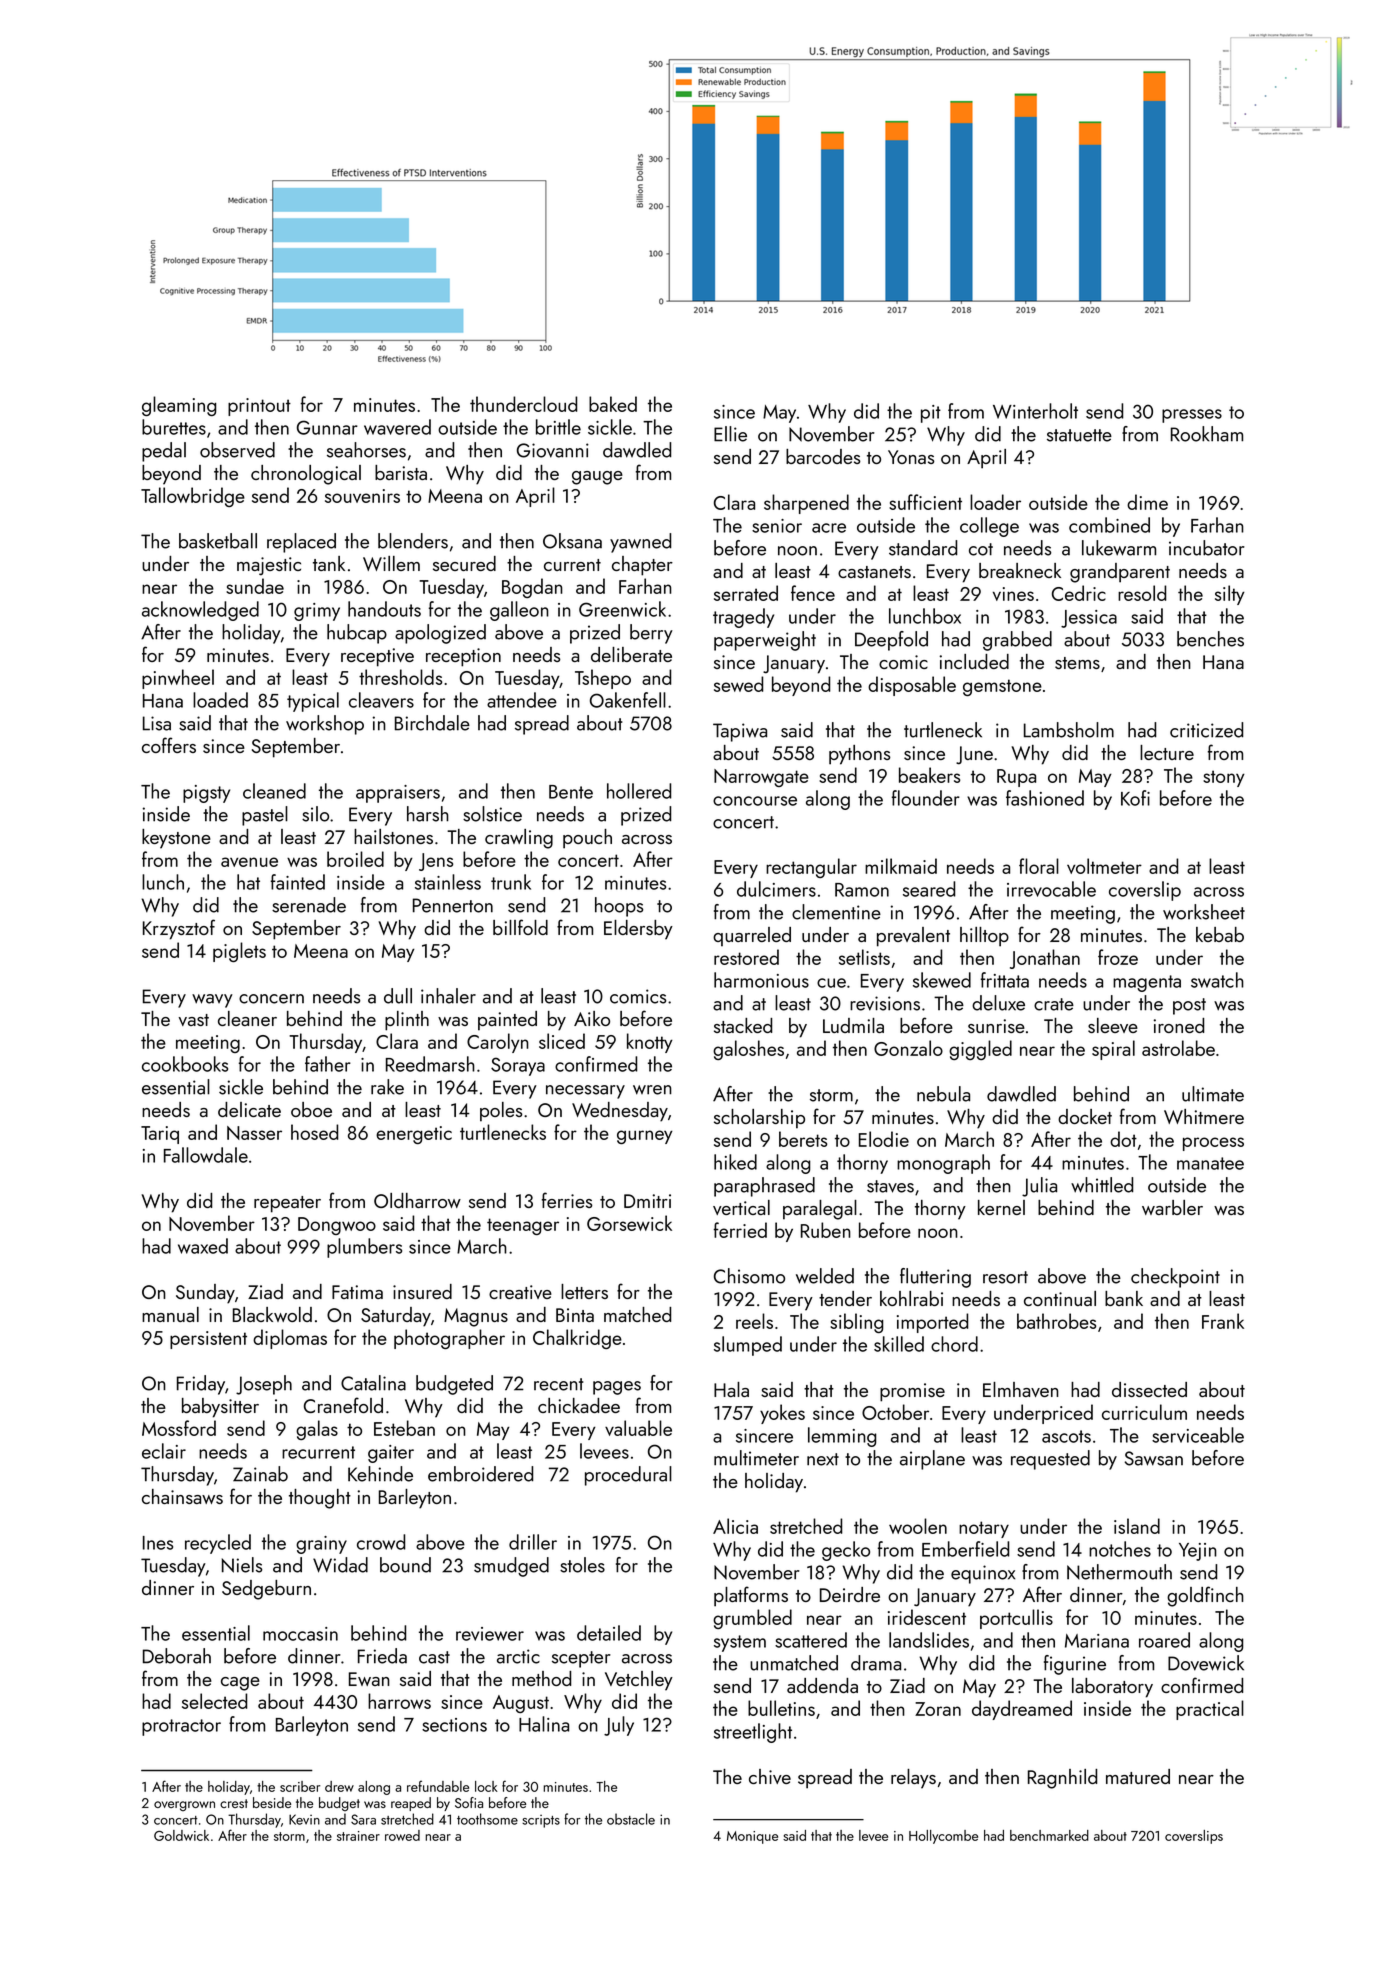 This screenshot has width=1386, height=1969. Describe the element at coordinates (731, 1389) in the screenshot. I see `Hala` at that location.
